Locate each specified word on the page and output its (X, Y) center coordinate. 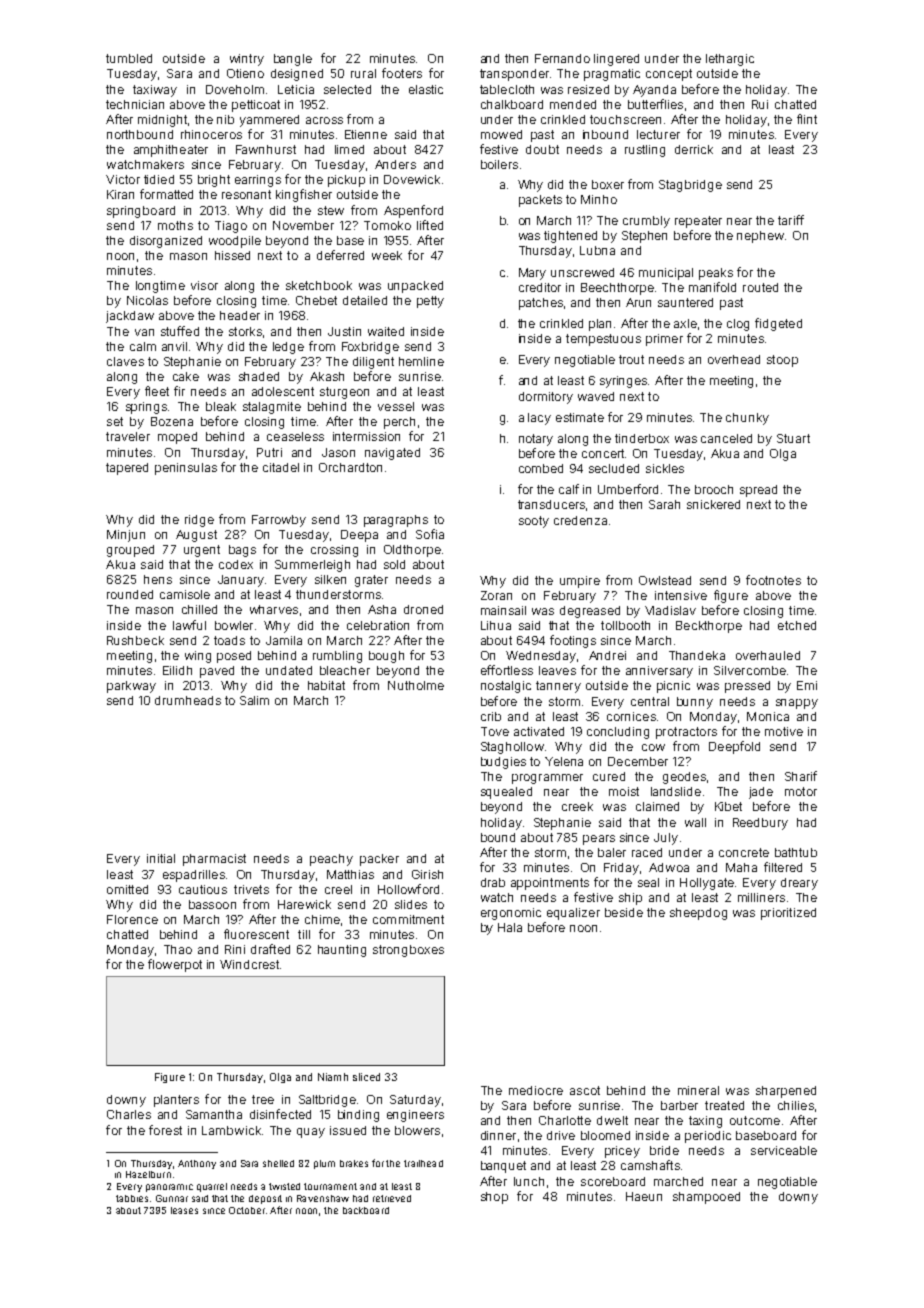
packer (379, 860)
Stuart (793, 438)
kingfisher (304, 195)
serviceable (784, 1150)
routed (760, 287)
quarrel (212, 1187)
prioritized (788, 914)
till (304, 934)
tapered (127, 469)
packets (540, 201)
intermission (366, 436)
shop (494, 1198)
